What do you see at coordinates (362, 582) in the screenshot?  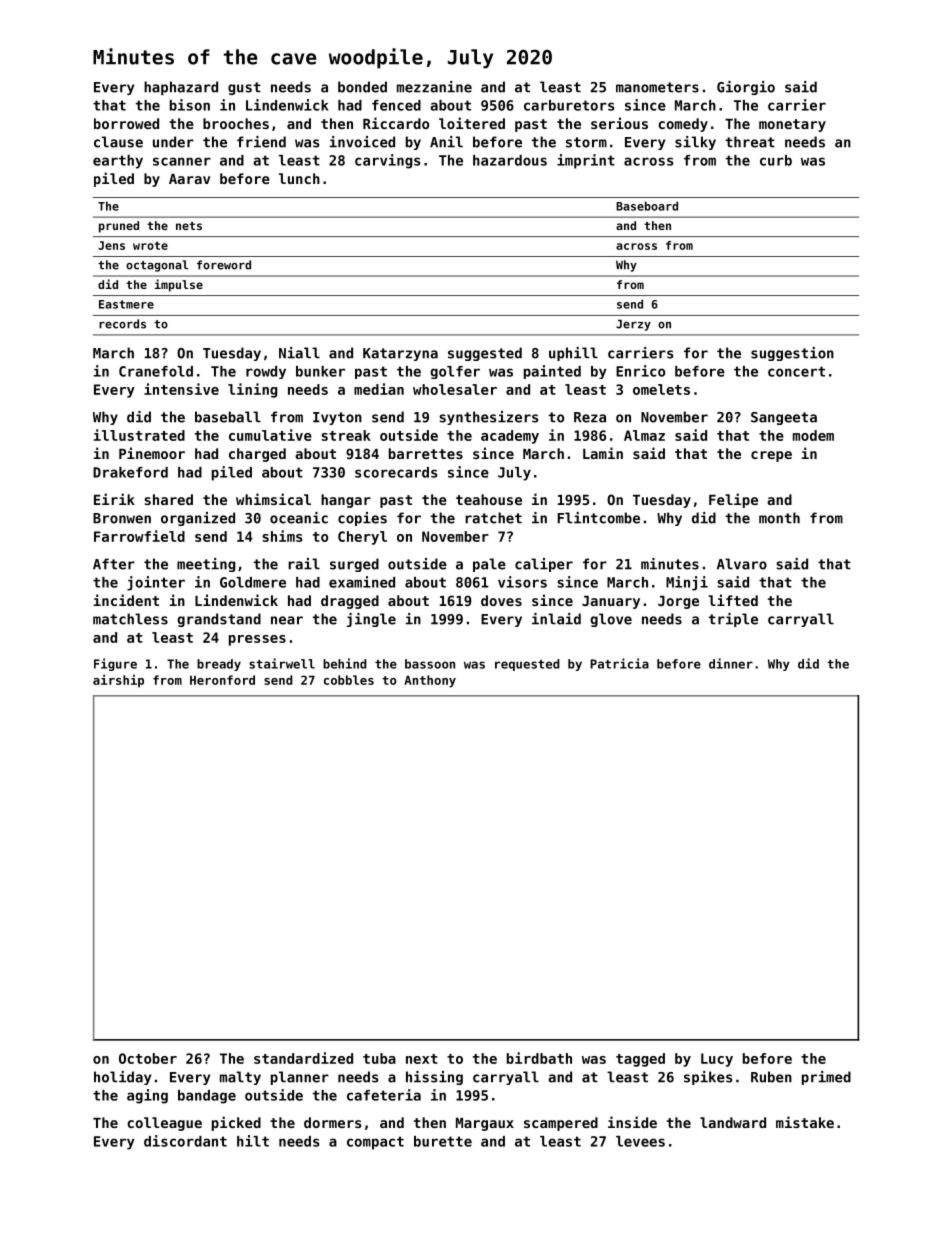 I see `examined` at bounding box center [362, 582].
